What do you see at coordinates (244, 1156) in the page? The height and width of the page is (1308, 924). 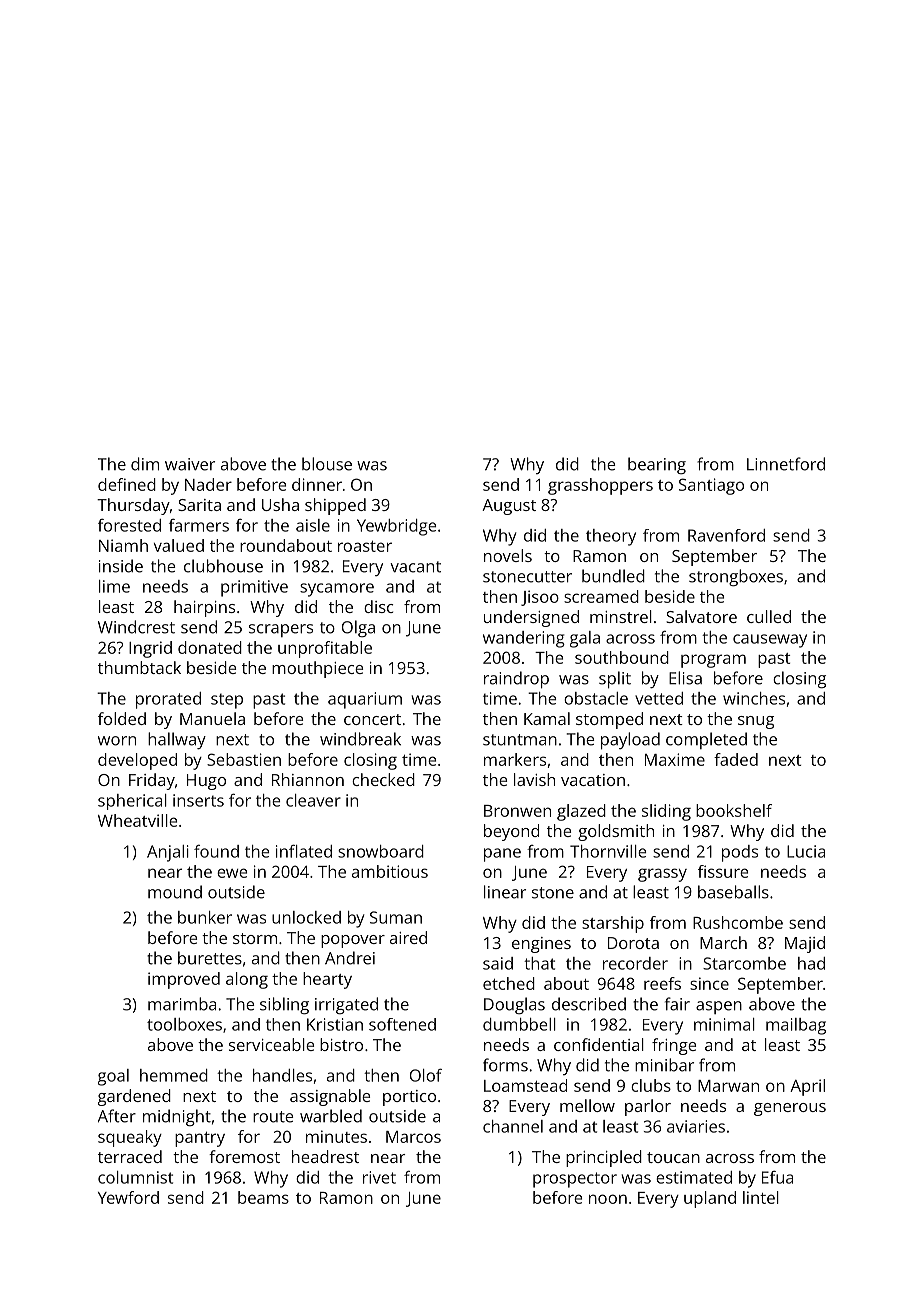 I see `foremost` at bounding box center [244, 1156].
